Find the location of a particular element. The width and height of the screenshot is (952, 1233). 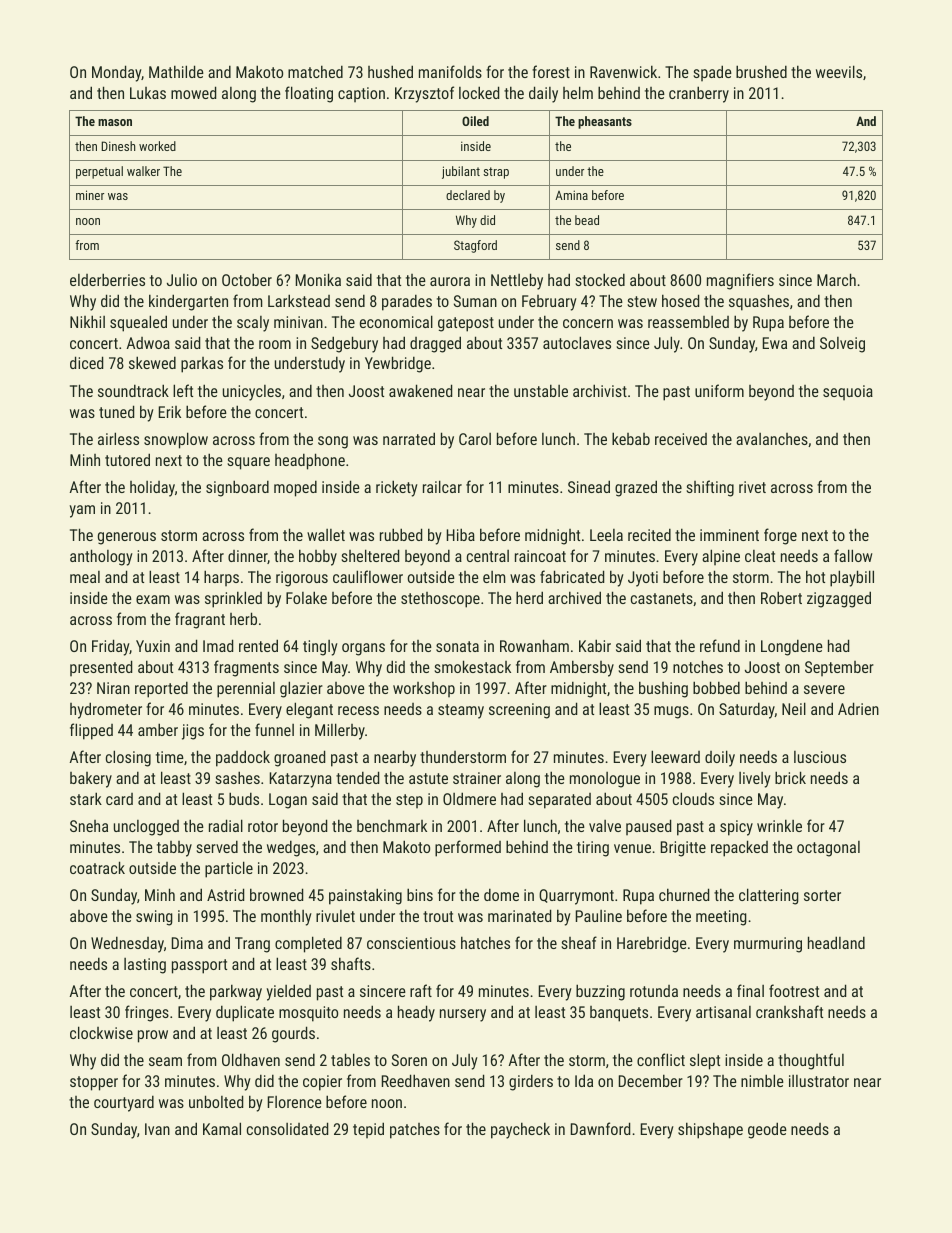

railcar is located at coordinates (442, 486).
